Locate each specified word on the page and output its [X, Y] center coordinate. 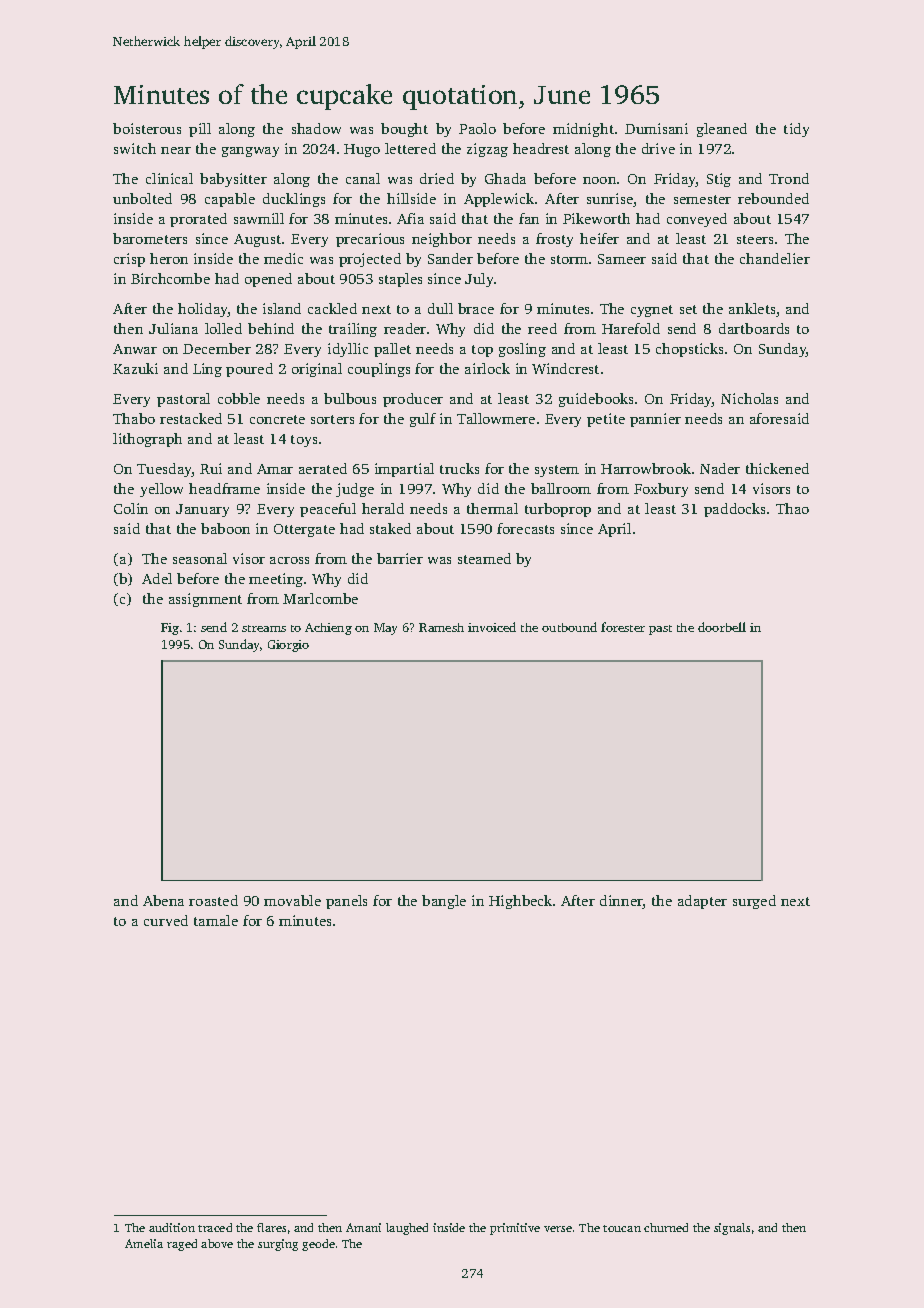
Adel [157, 578]
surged [754, 902]
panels [346, 902]
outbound [569, 627]
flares [271, 1227]
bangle [444, 902]
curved [166, 920]
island [282, 308]
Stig [719, 180]
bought [404, 130]
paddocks [734, 510]
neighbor [442, 240]
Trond [789, 178]
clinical [169, 178]
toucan [622, 1228]
